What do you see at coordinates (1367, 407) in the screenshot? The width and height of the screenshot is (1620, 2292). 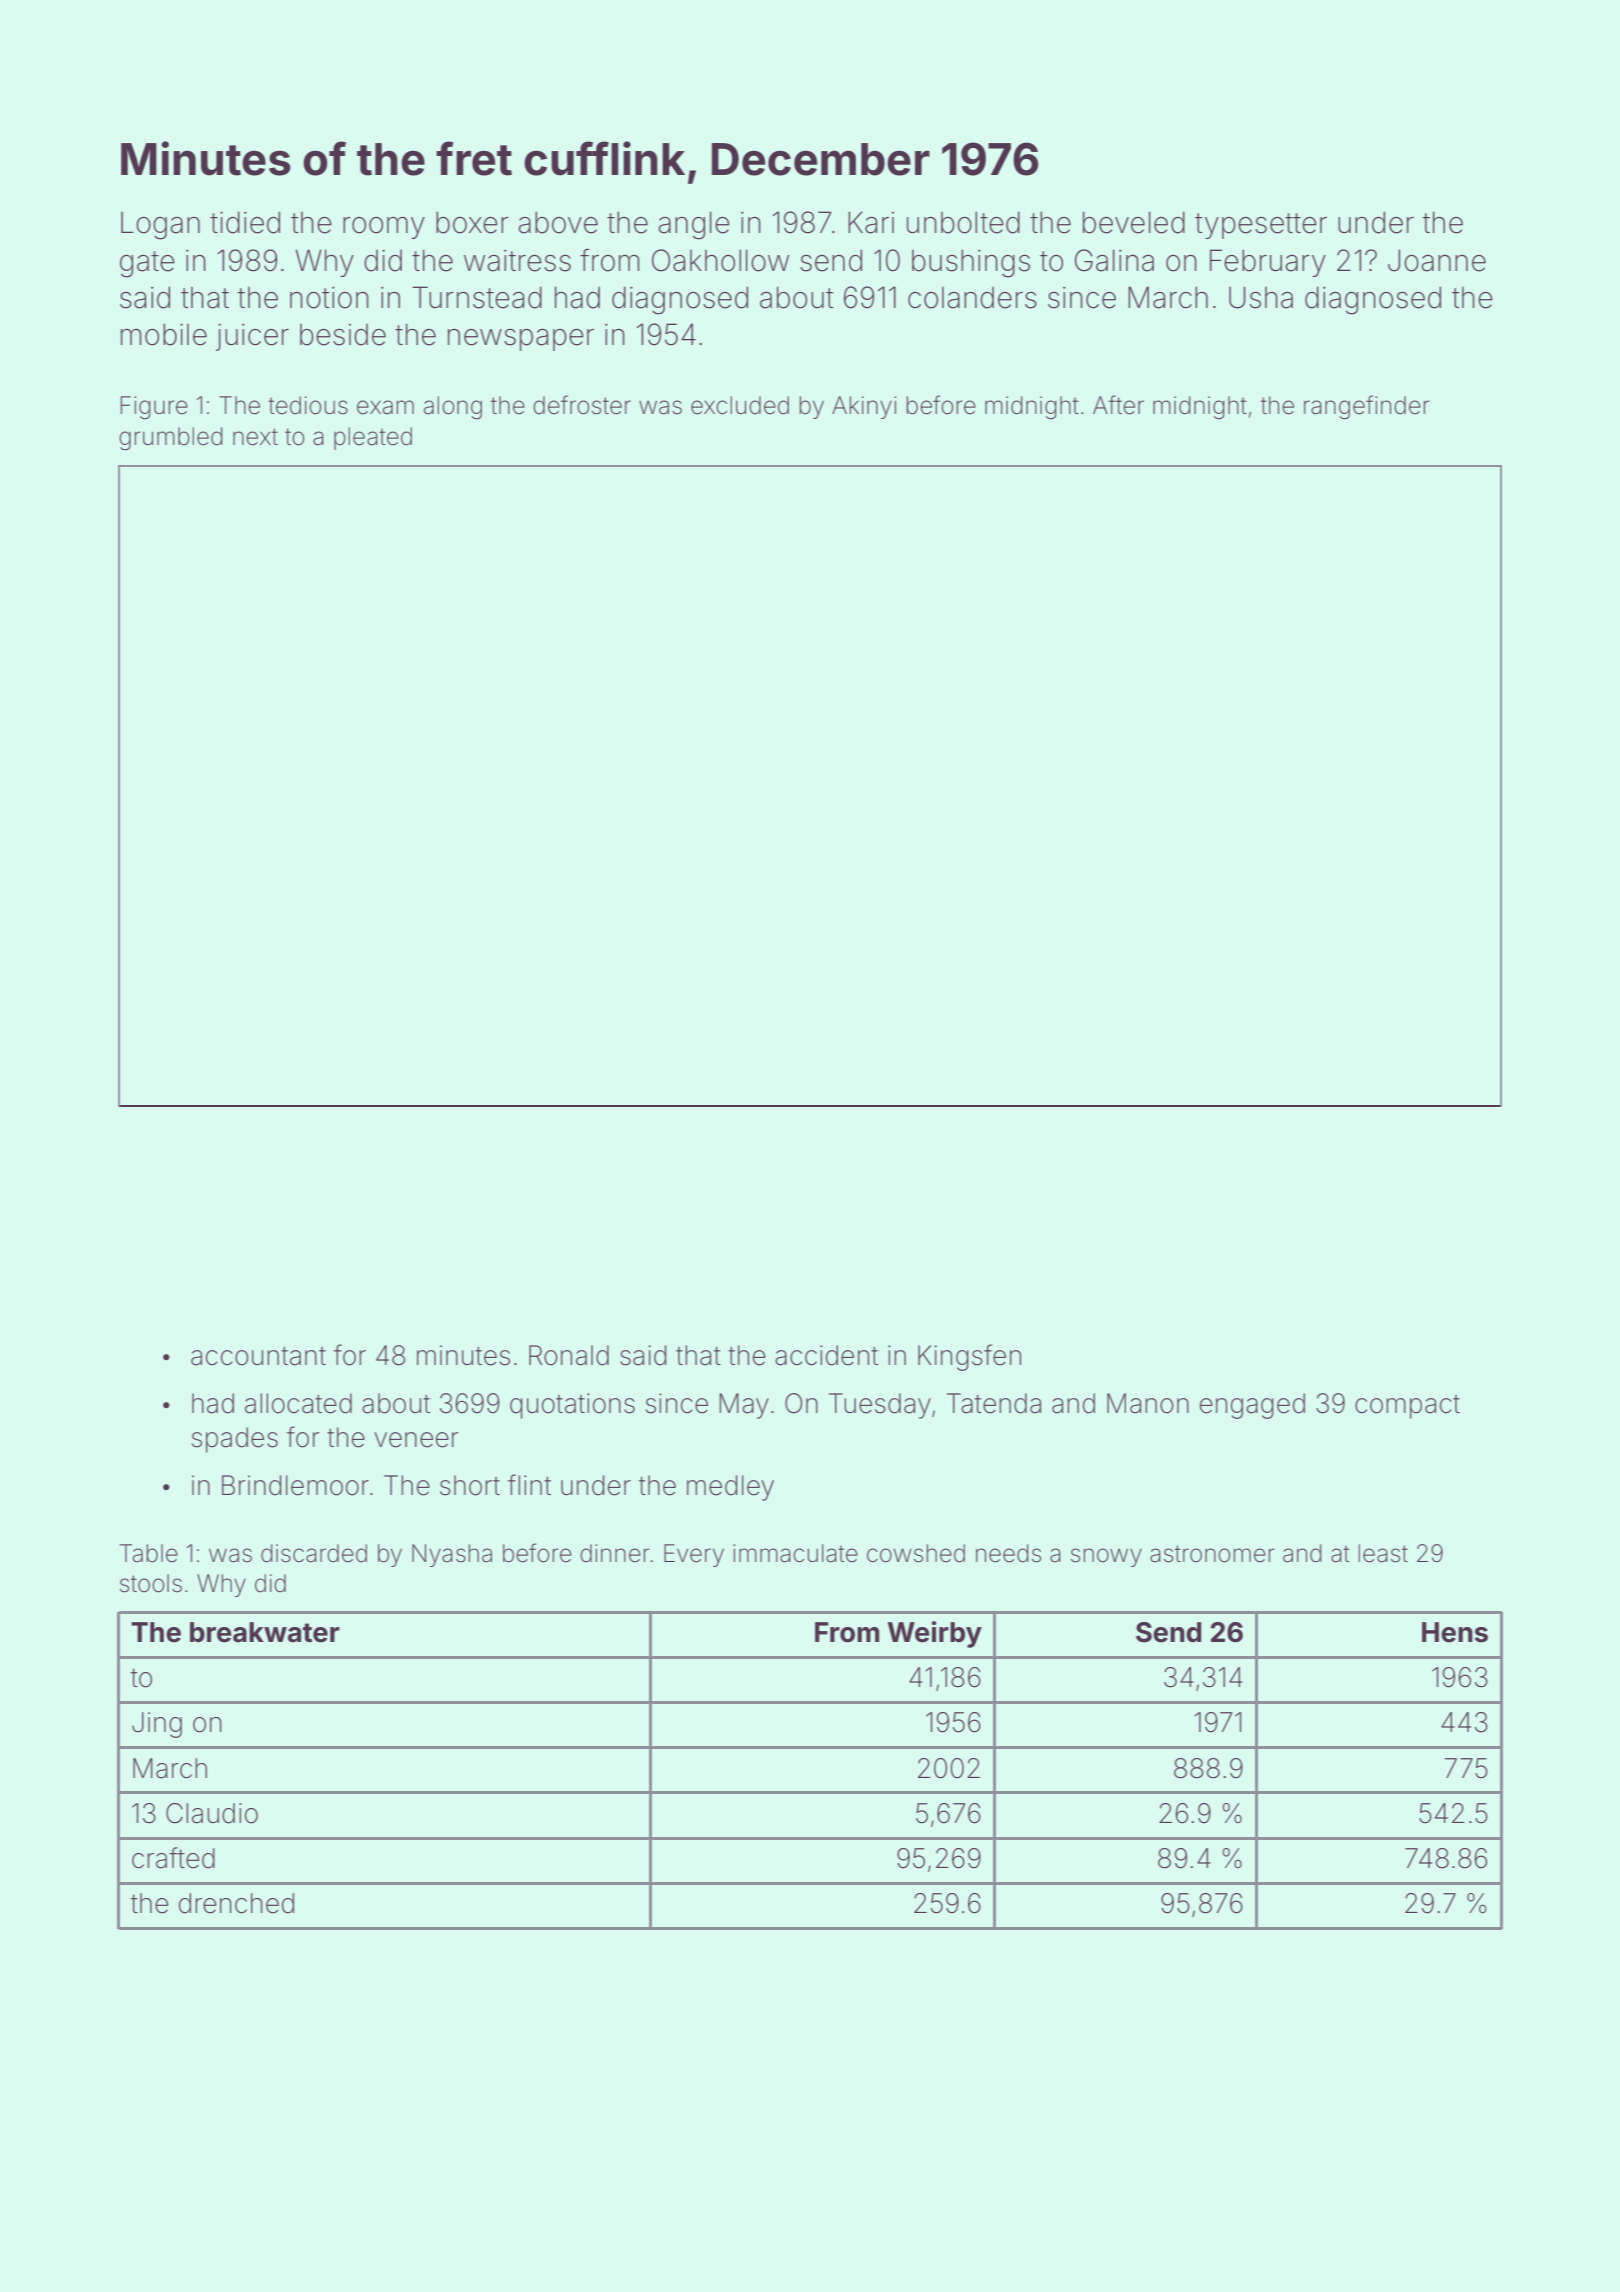 I see `rangefinder` at bounding box center [1367, 407].
